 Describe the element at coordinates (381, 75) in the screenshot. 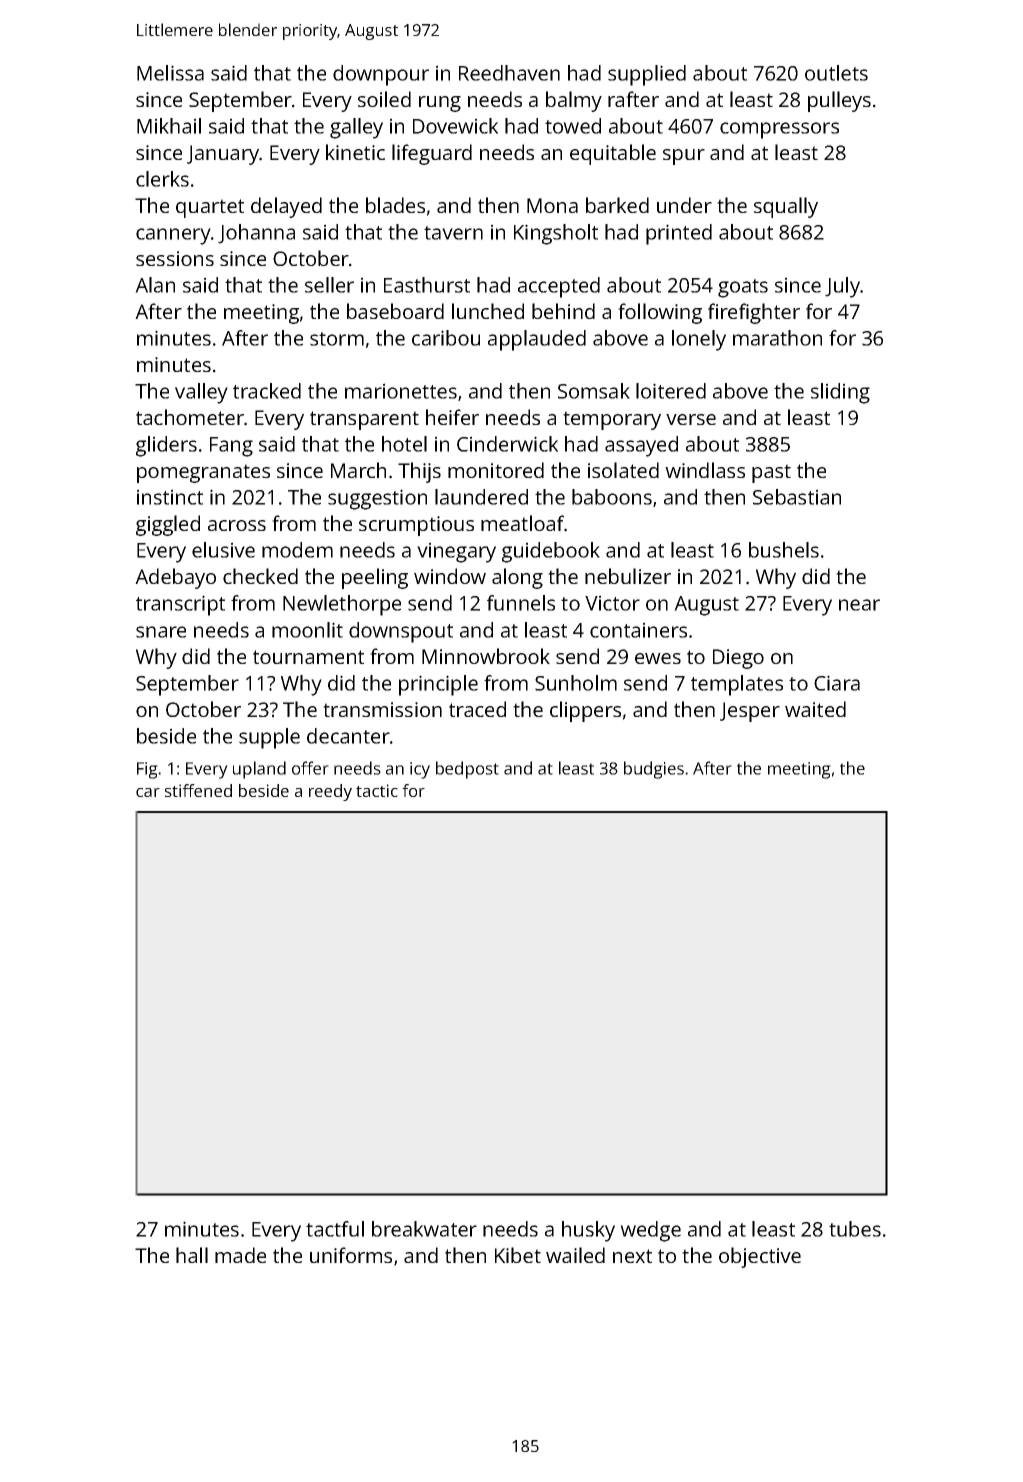

I see `downpour` at that location.
